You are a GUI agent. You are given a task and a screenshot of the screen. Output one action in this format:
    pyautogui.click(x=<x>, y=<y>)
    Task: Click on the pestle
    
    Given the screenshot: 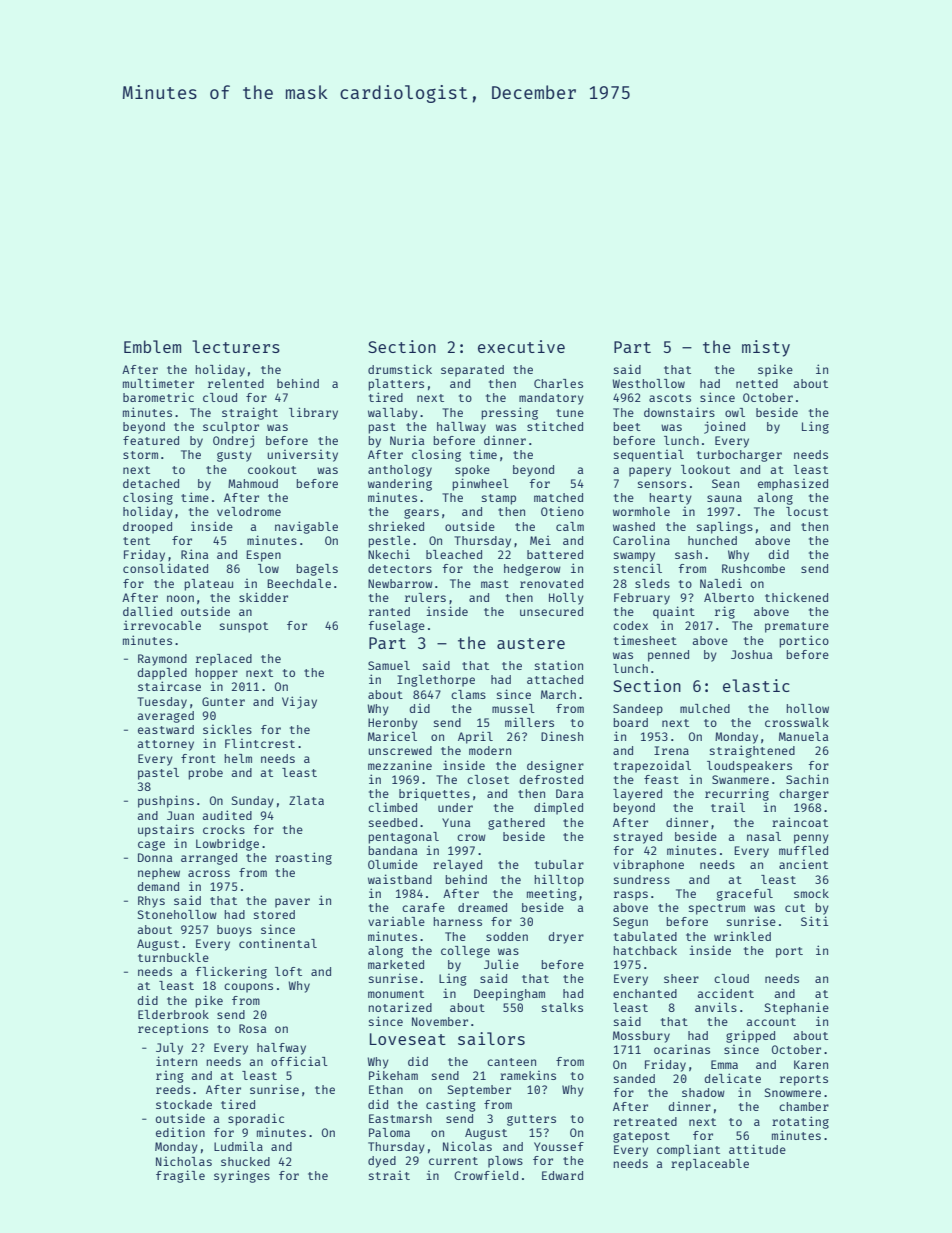 What is the action you would take?
    pyautogui.click(x=389, y=542)
